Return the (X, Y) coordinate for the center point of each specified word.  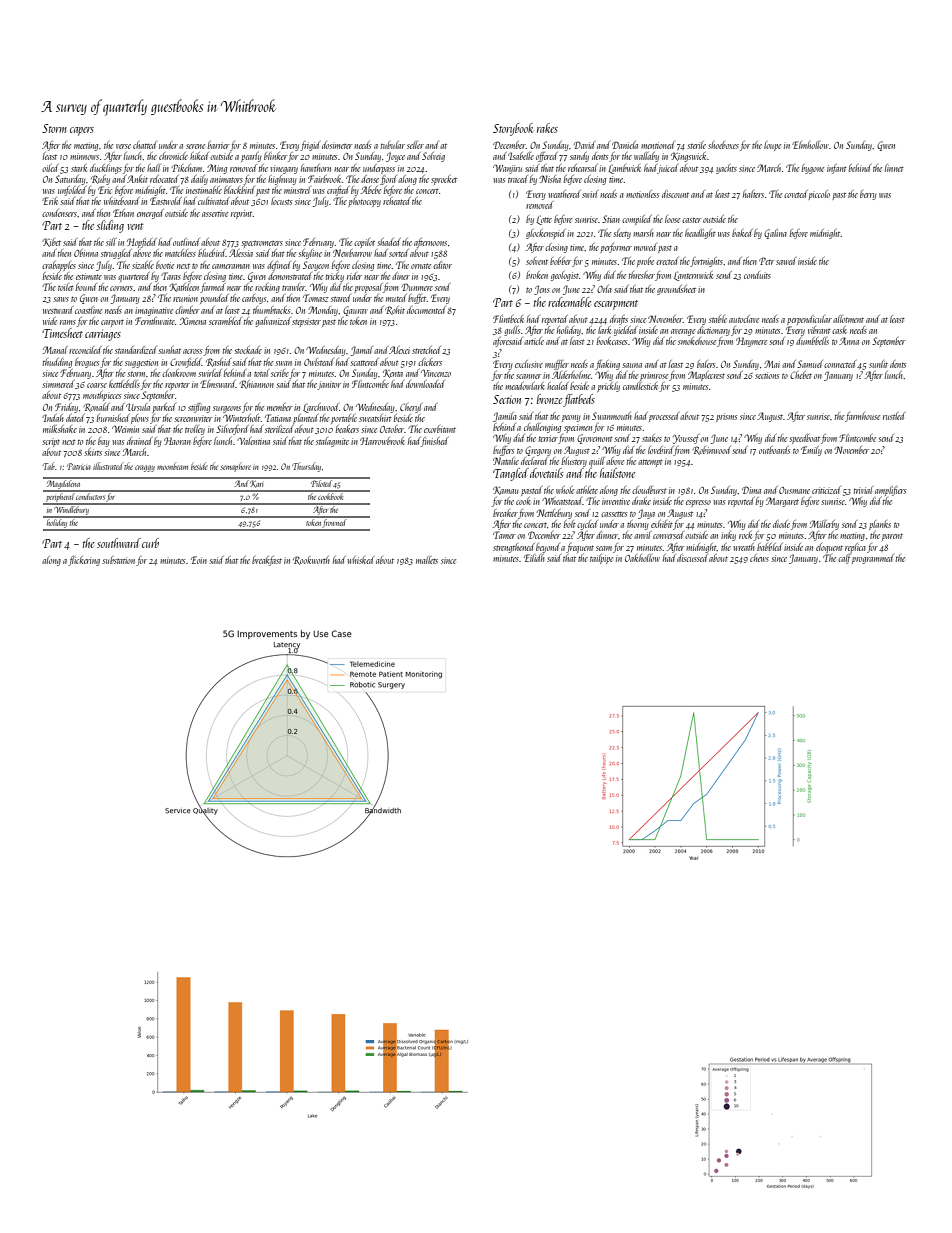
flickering (84, 561)
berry (868, 195)
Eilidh (534, 558)
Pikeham (186, 168)
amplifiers (890, 491)
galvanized (273, 322)
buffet (417, 299)
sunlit (878, 364)
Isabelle (521, 156)
